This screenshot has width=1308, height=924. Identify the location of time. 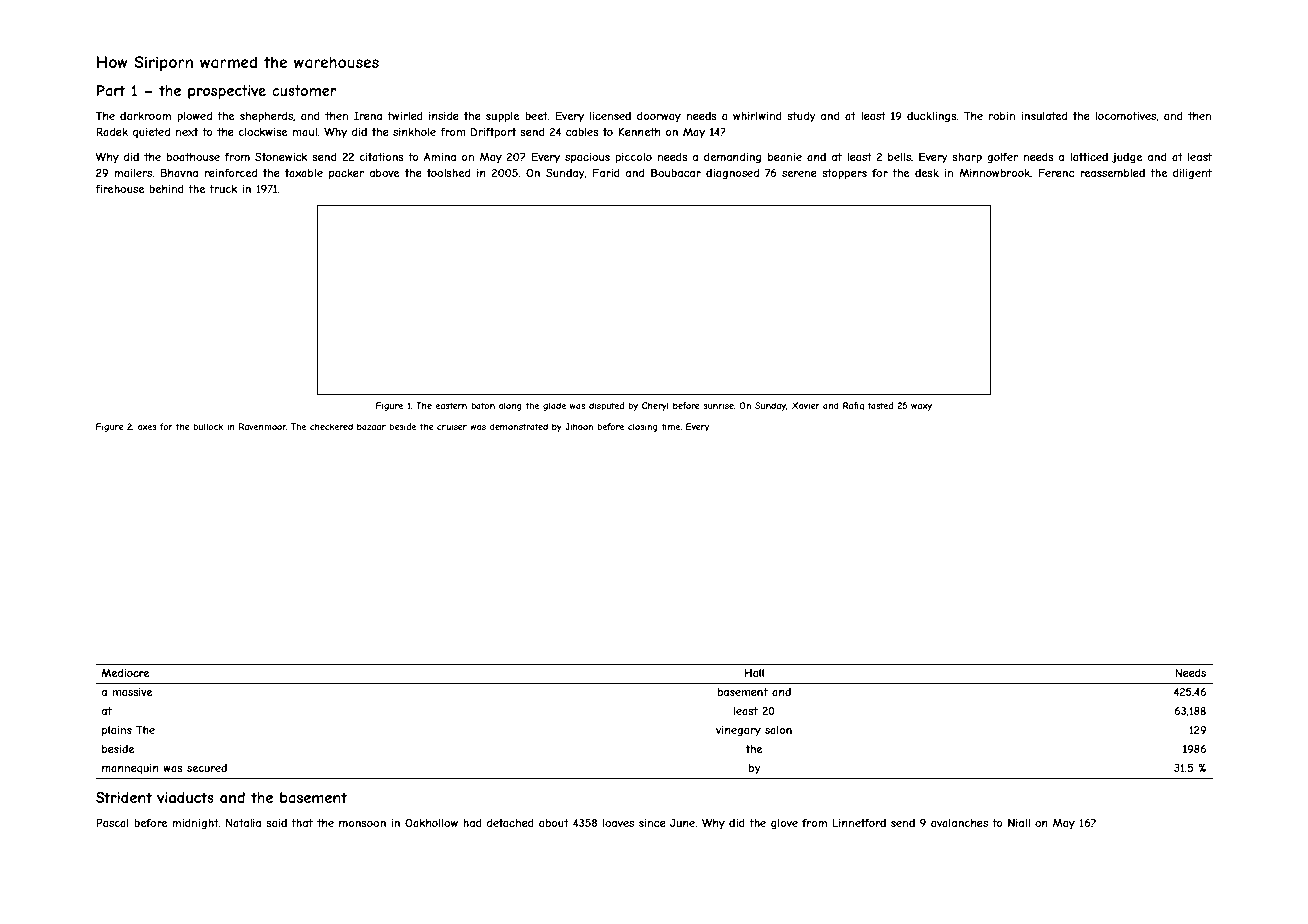
(670, 426).
